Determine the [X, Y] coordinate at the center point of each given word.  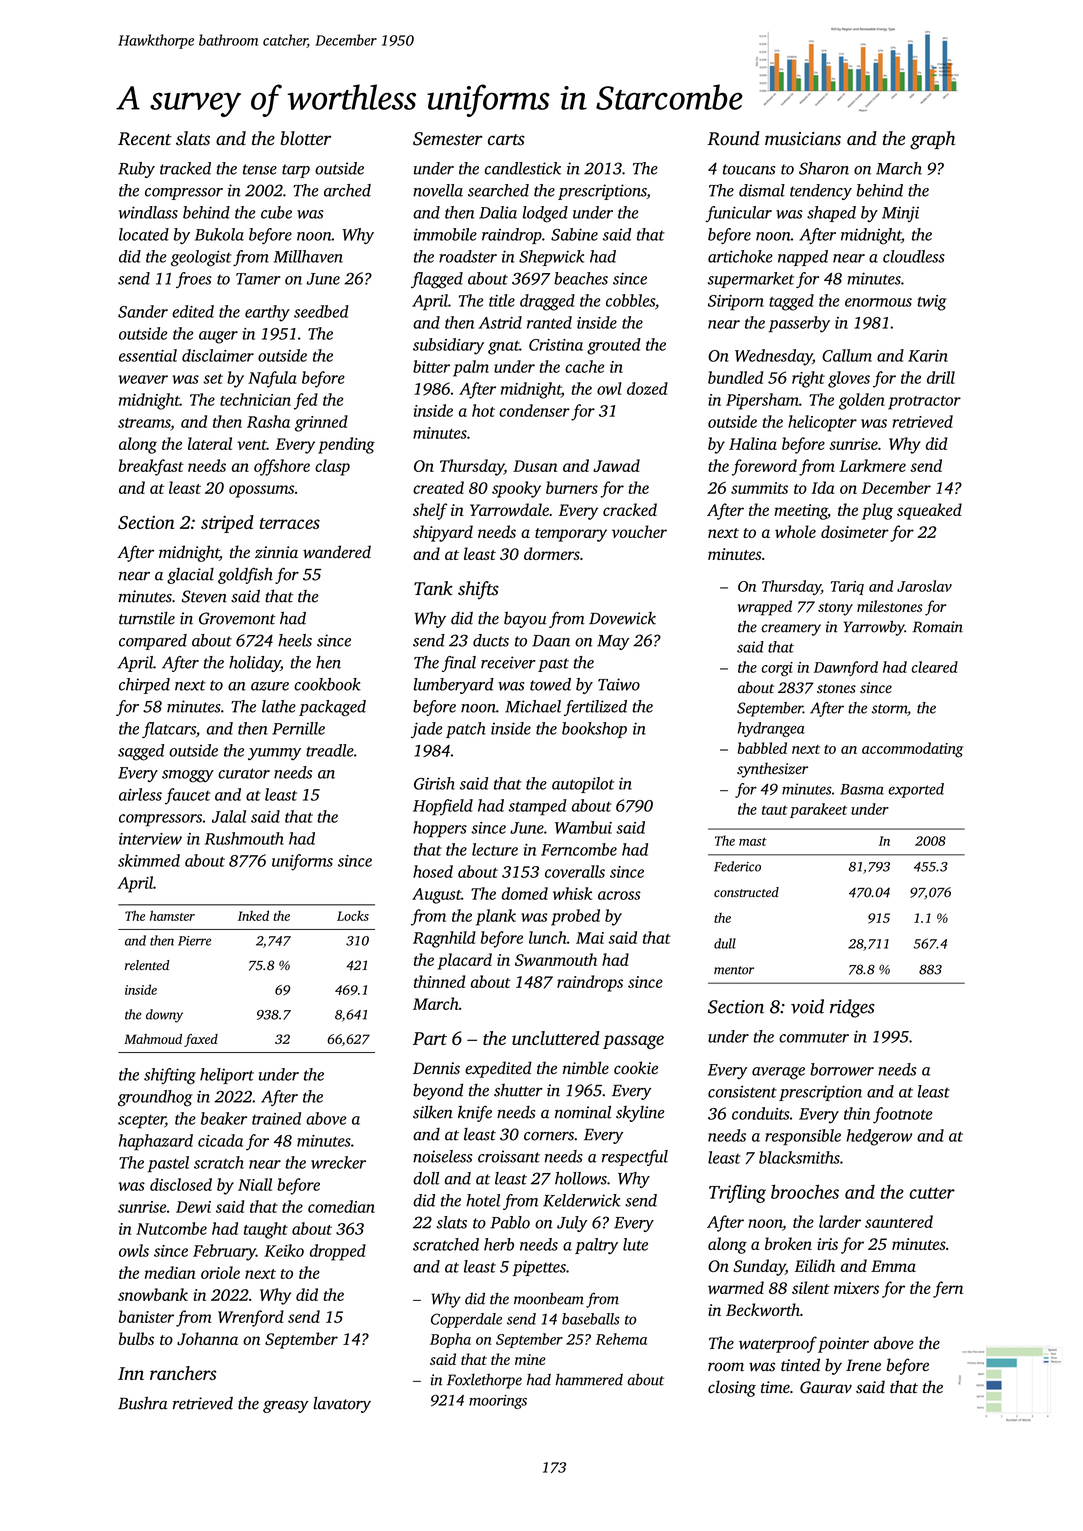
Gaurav [826, 1387]
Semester [448, 139]
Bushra [143, 1403]
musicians [803, 139]
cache [584, 366]
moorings [498, 1402]
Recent [145, 139]
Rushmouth [244, 838]
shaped [831, 214]
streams [144, 423]
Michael [533, 706]
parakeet [818, 810]
